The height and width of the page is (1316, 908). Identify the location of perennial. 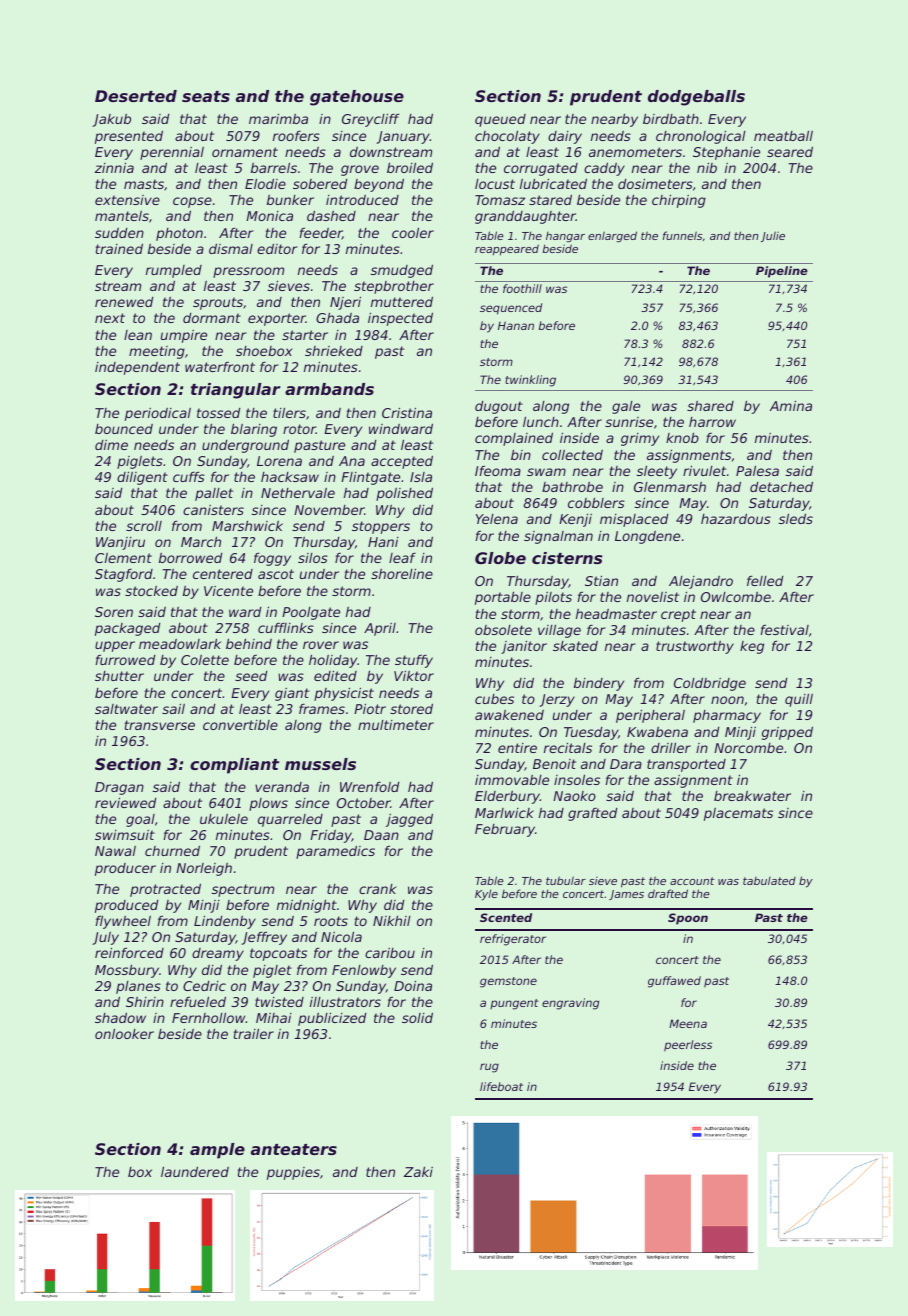
(172, 153).
